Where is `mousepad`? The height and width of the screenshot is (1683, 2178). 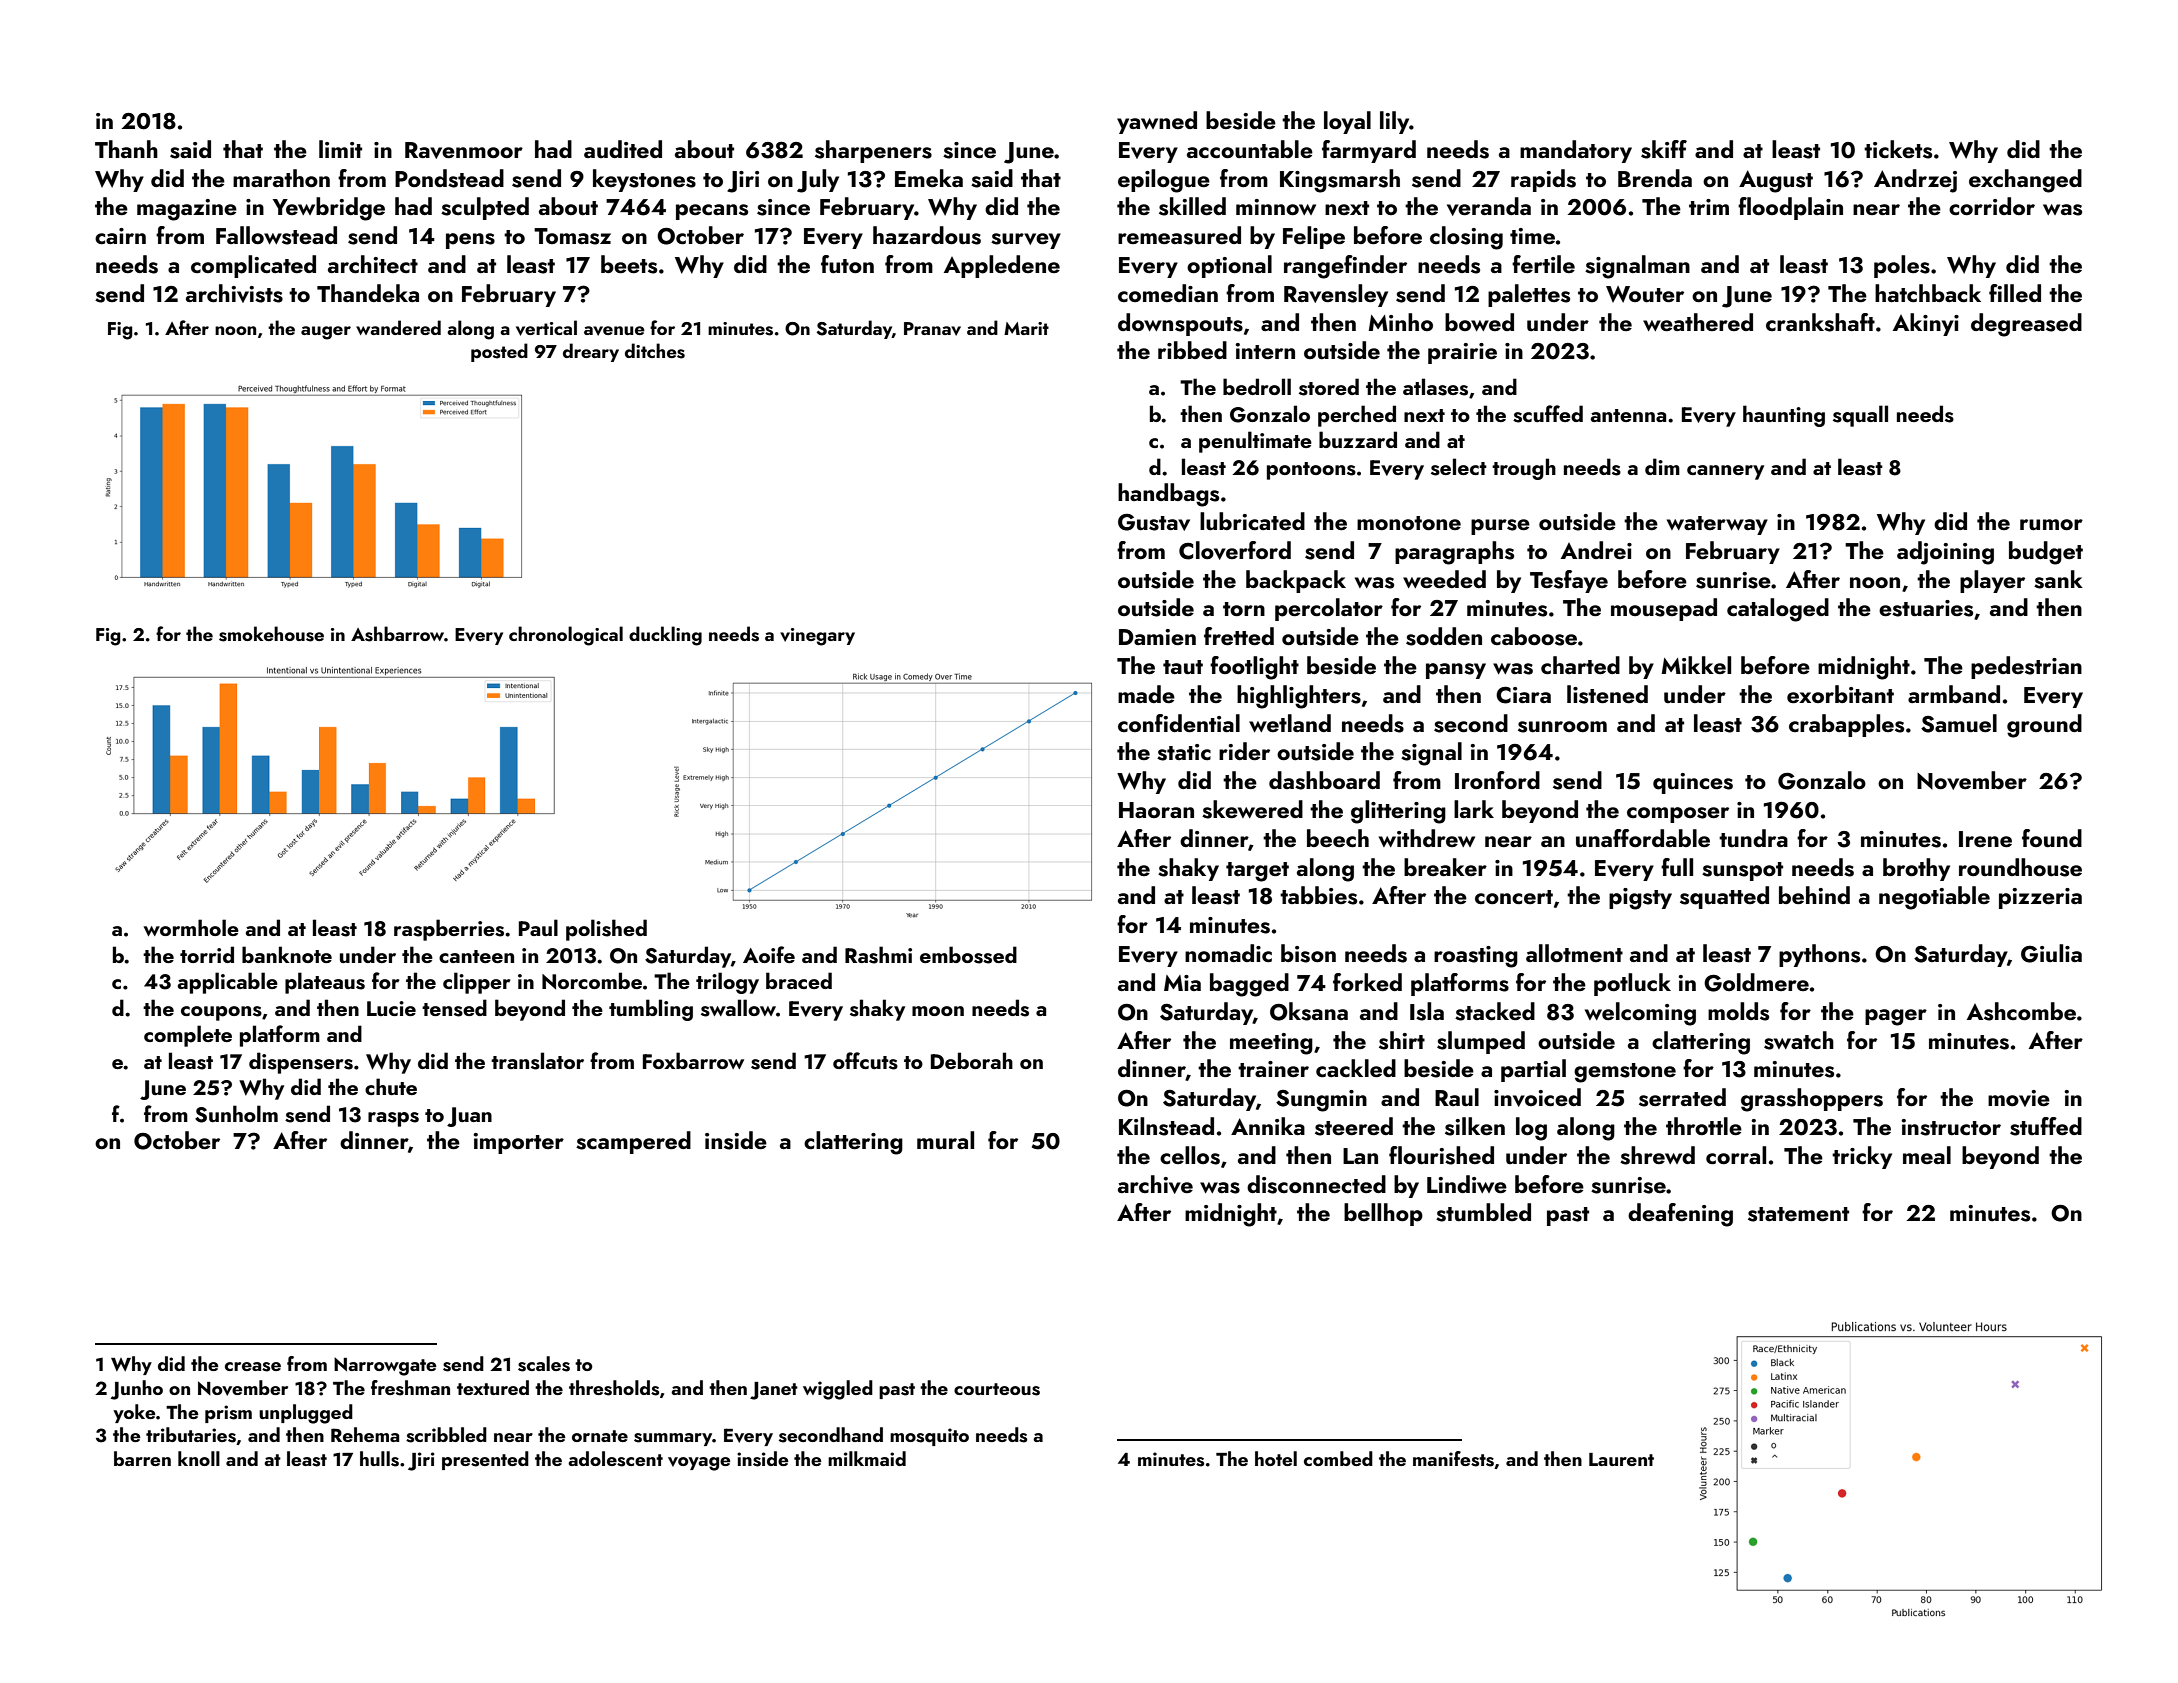 mousepad is located at coordinates (1664, 609).
